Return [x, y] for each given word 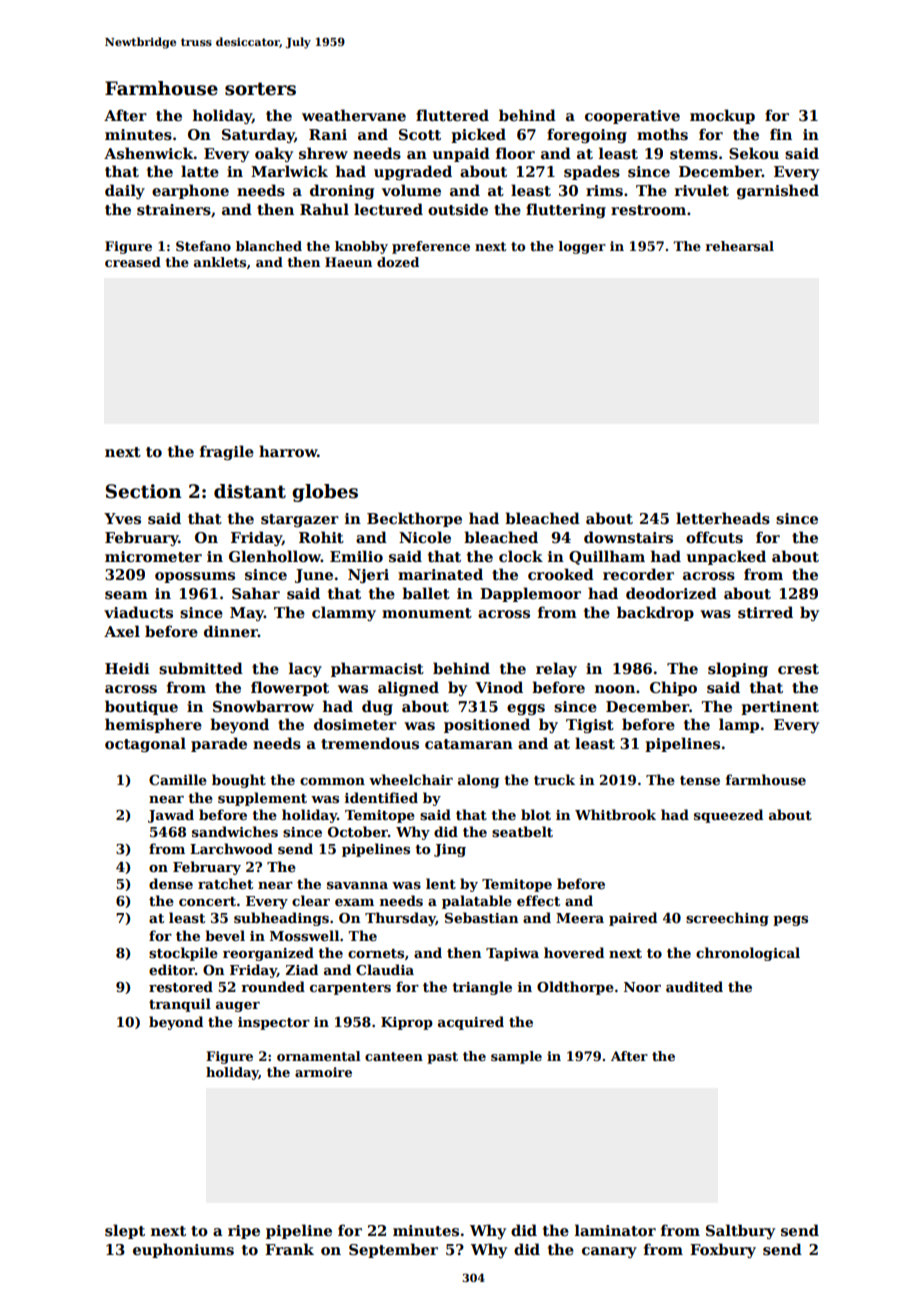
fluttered [452, 115]
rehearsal [740, 246]
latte [200, 171]
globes [325, 493]
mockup [722, 116]
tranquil [180, 1005]
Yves [122, 518]
